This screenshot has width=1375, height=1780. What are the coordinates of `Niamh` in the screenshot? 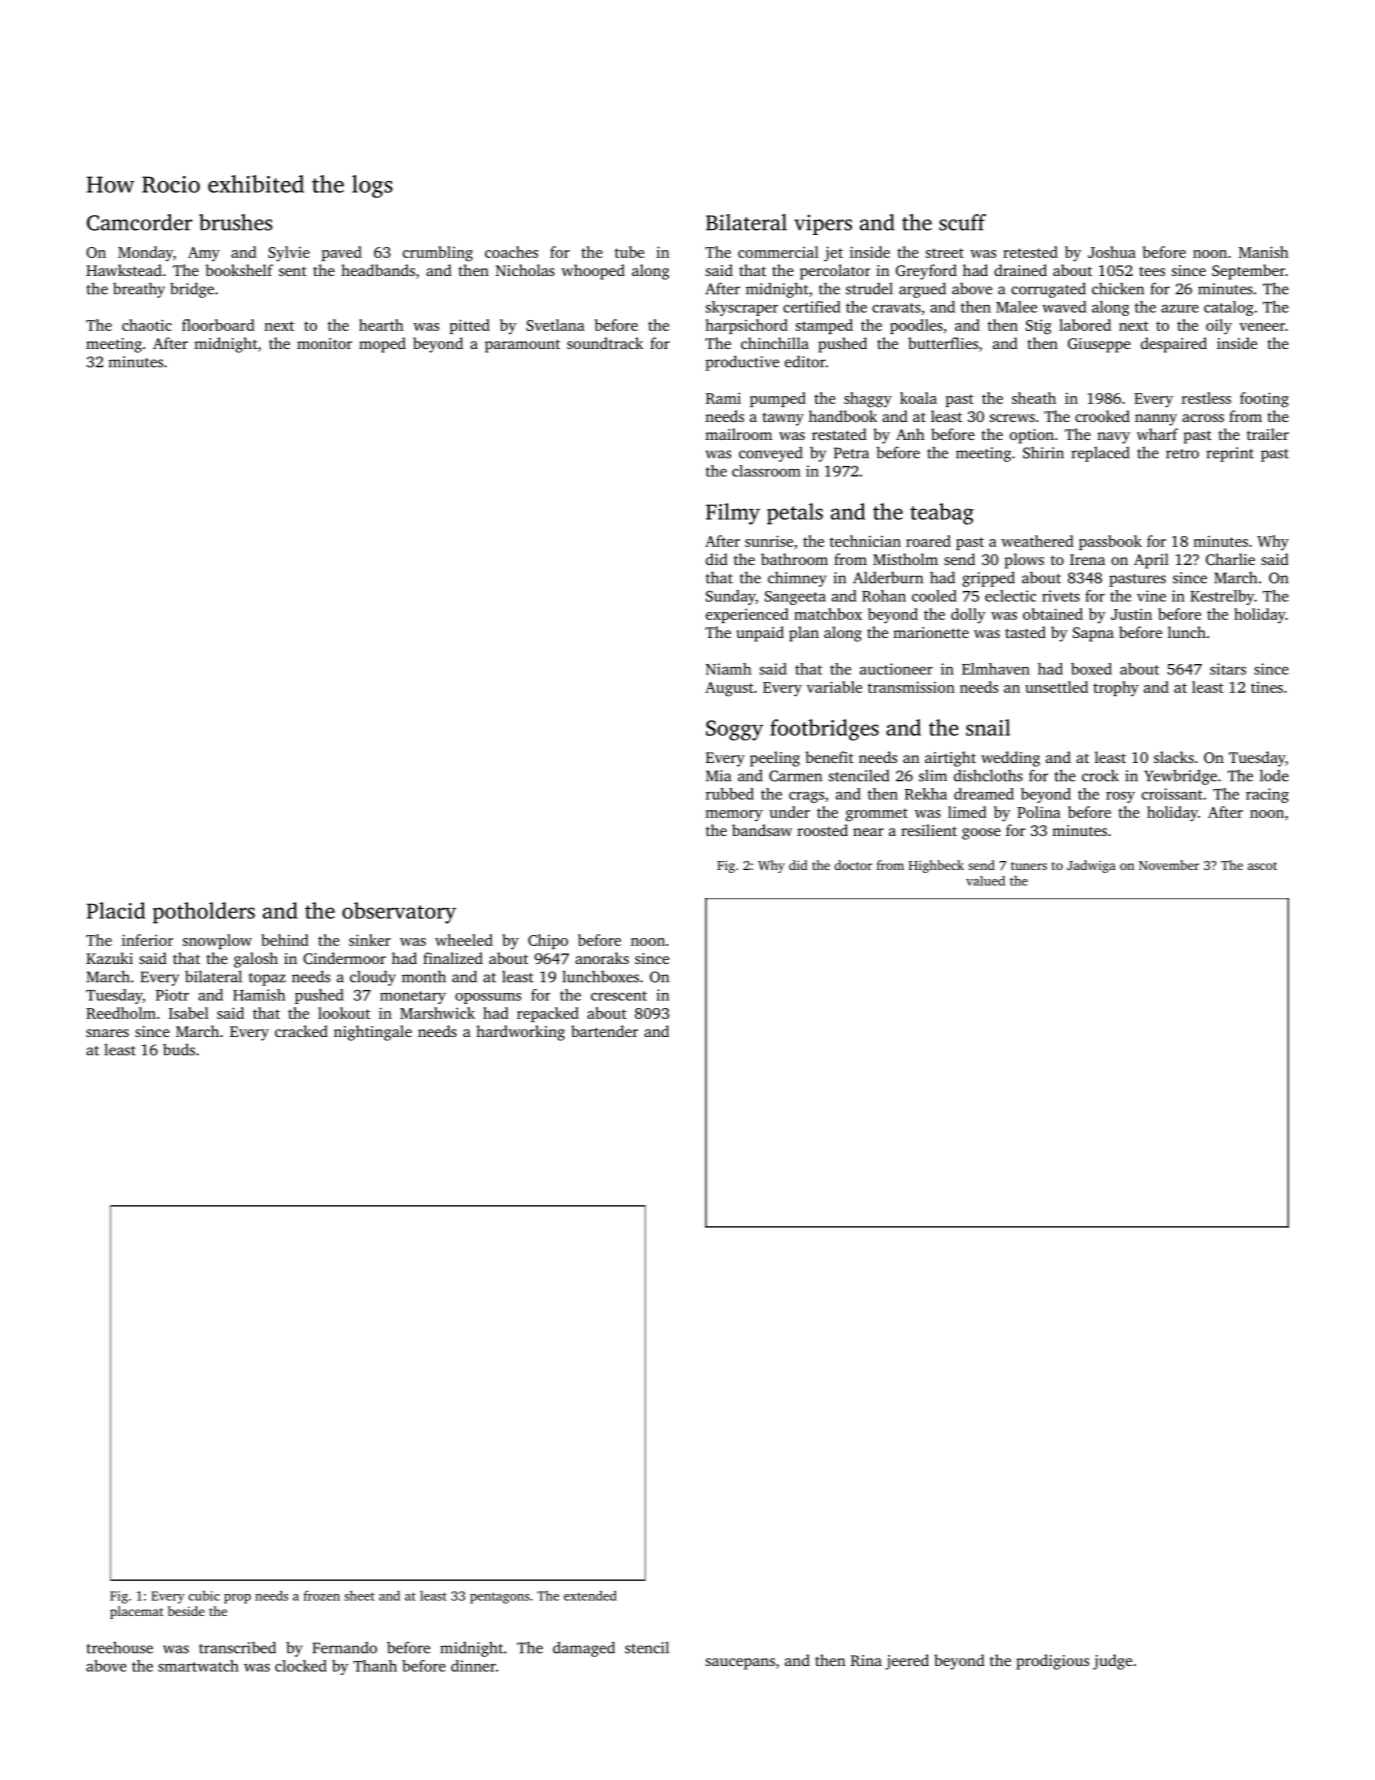 It's located at (728, 669).
